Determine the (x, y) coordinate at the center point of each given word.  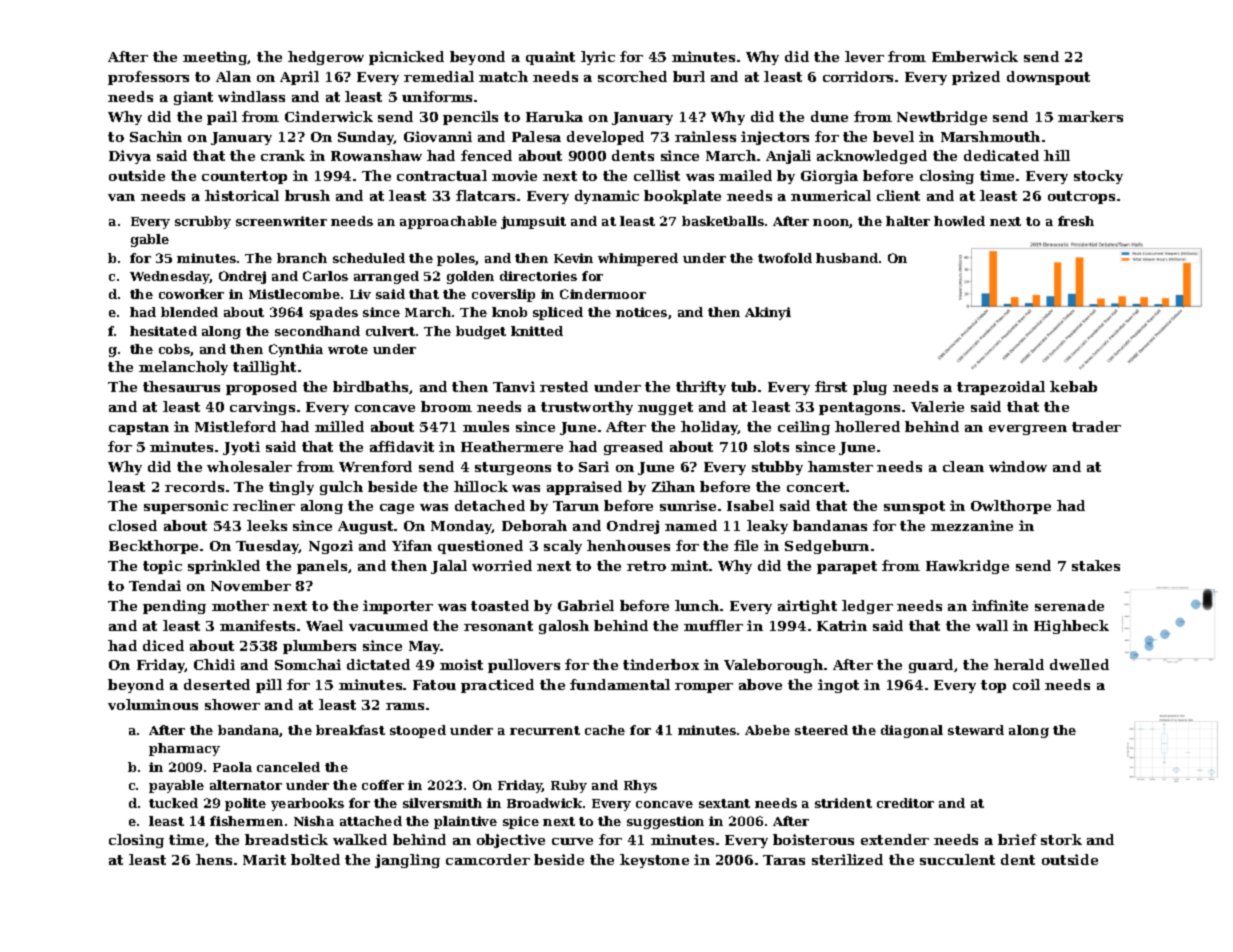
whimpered (638, 259)
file (746, 545)
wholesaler (249, 466)
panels (322, 567)
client (898, 195)
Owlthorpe (1011, 507)
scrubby (203, 222)
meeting (215, 58)
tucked (173, 803)
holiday (709, 428)
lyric (598, 58)
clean (963, 466)
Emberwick (975, 56)
